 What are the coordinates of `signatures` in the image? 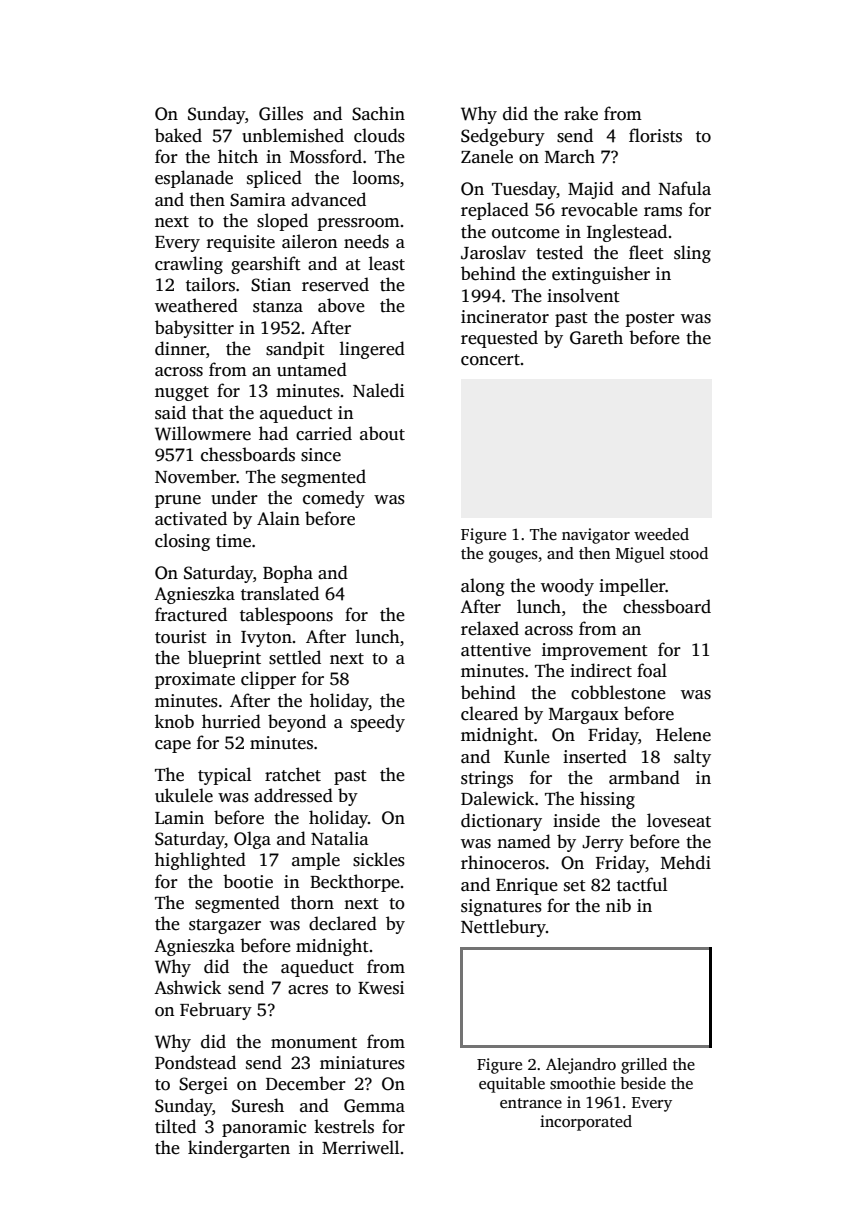 It's located at (501, 907).
